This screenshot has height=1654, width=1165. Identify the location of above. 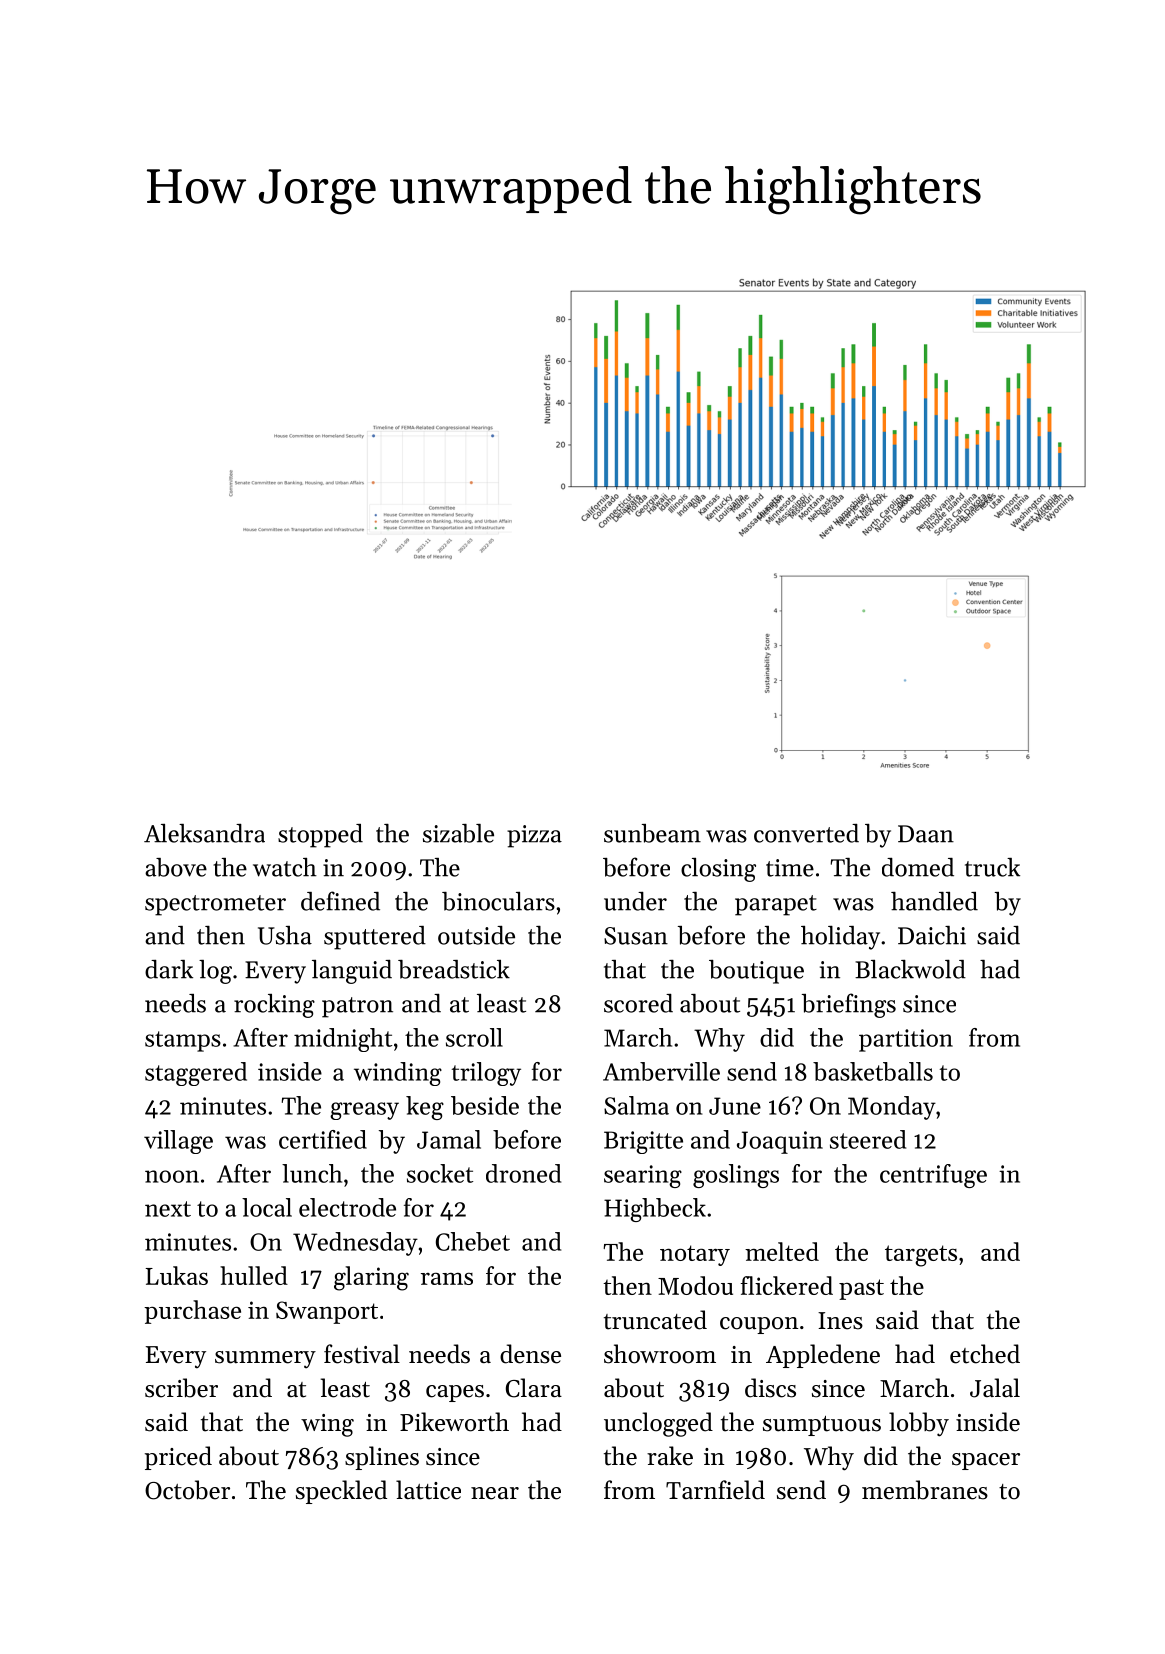
(176, 867).
